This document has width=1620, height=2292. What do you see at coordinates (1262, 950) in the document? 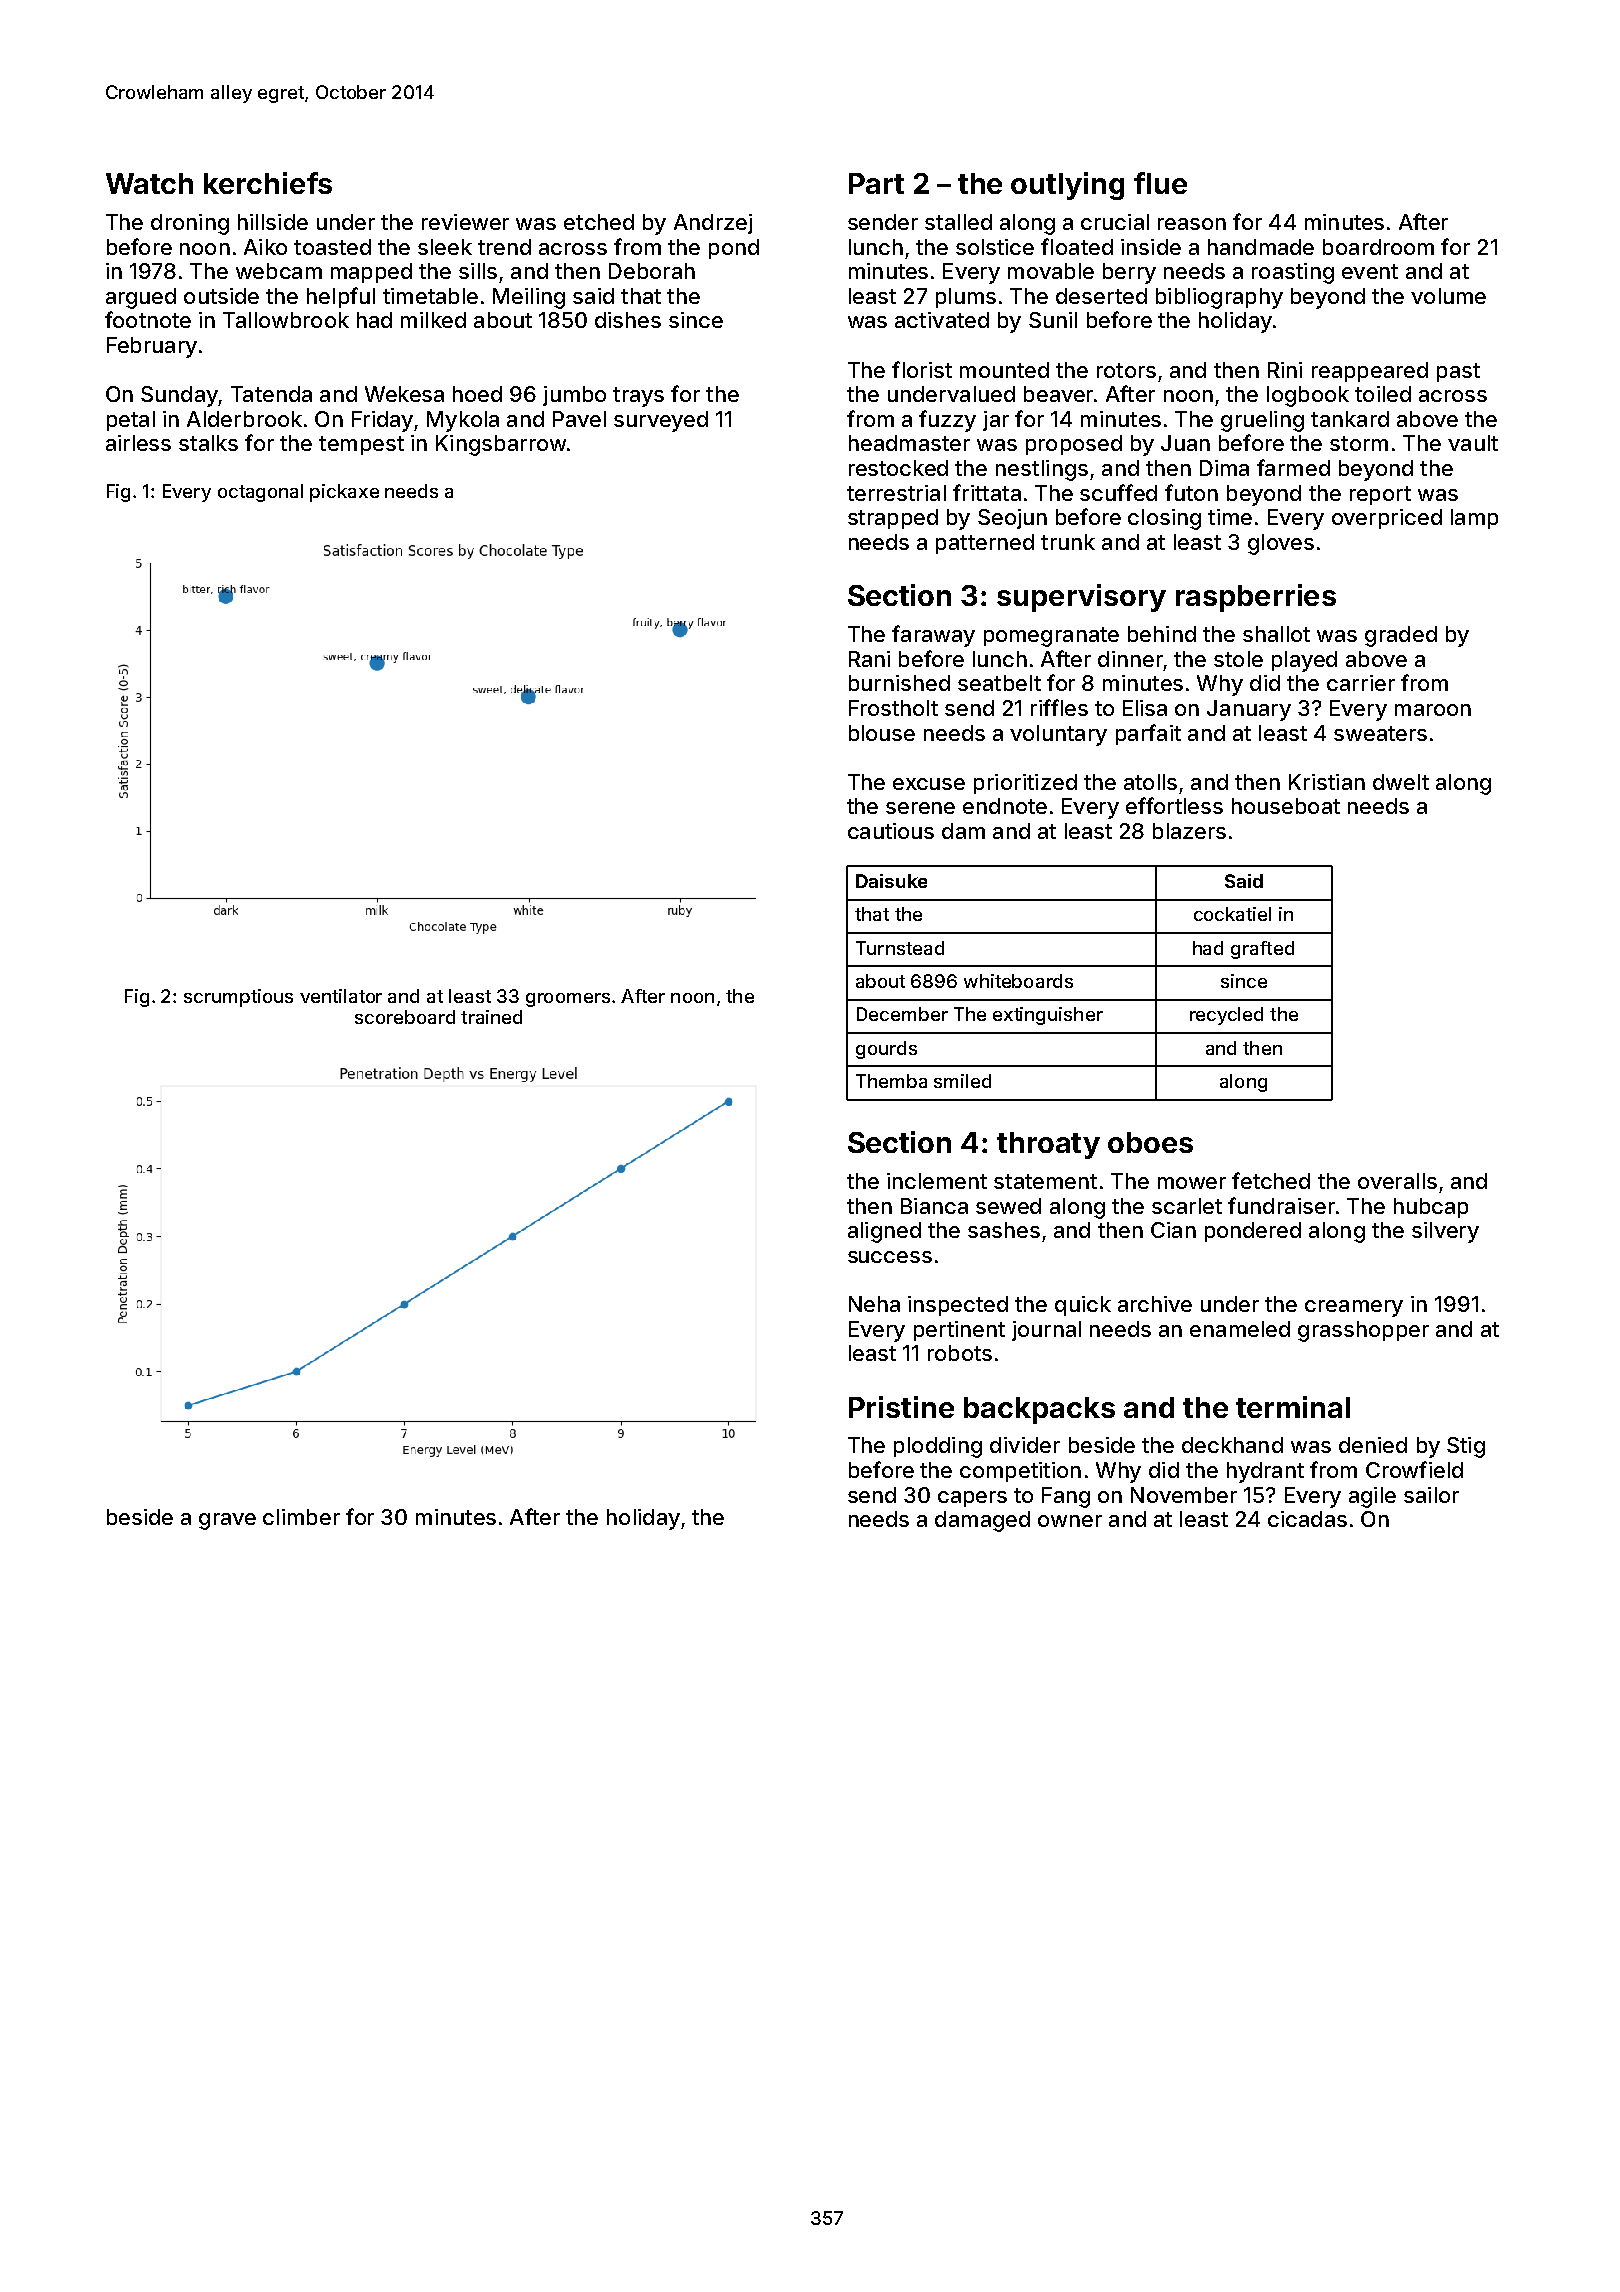
I see `grafted` at bounding box center [1262, 950].
